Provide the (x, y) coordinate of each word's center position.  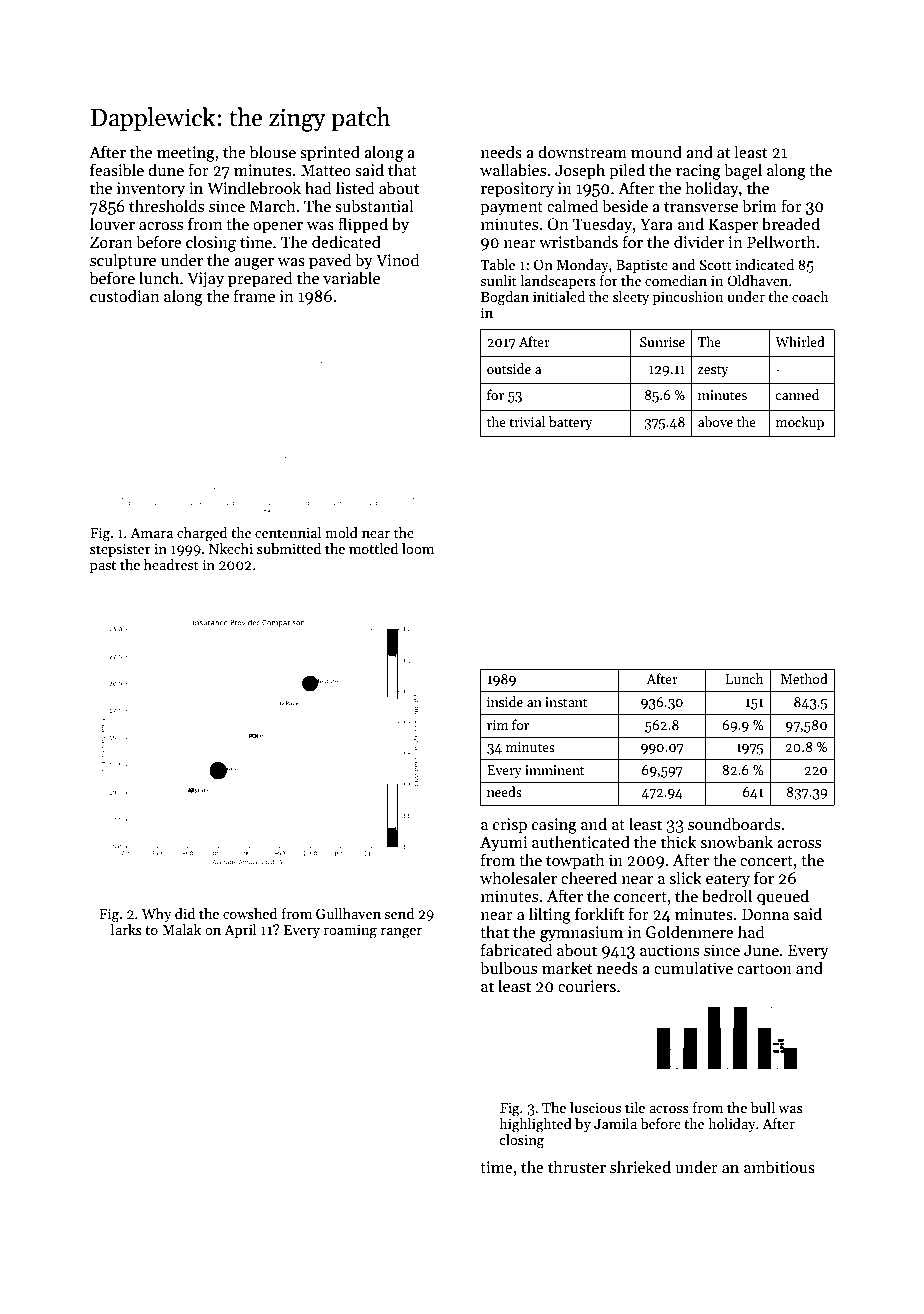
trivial (527, 421)
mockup (800, 423)
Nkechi (231, 548)
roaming (350, 932)
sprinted (330, 153)
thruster (577, 1167)
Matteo (326, 170)
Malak (181, 929)
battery (570, 423)
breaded (791, 224)
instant (566, 702)
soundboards (734, 824)
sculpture (123, 261)
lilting (550, 915)
